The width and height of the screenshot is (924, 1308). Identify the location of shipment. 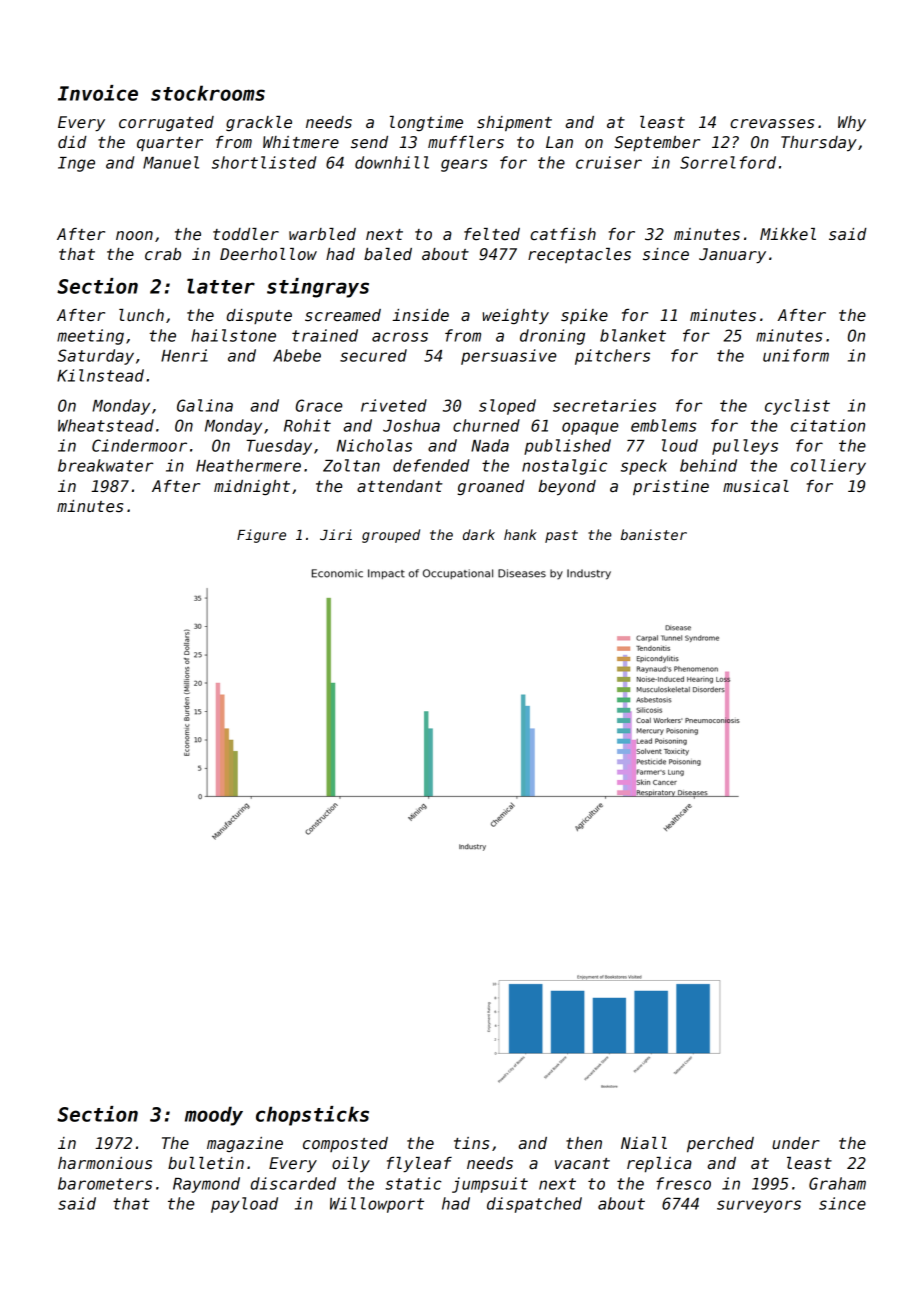
(514, 123).
